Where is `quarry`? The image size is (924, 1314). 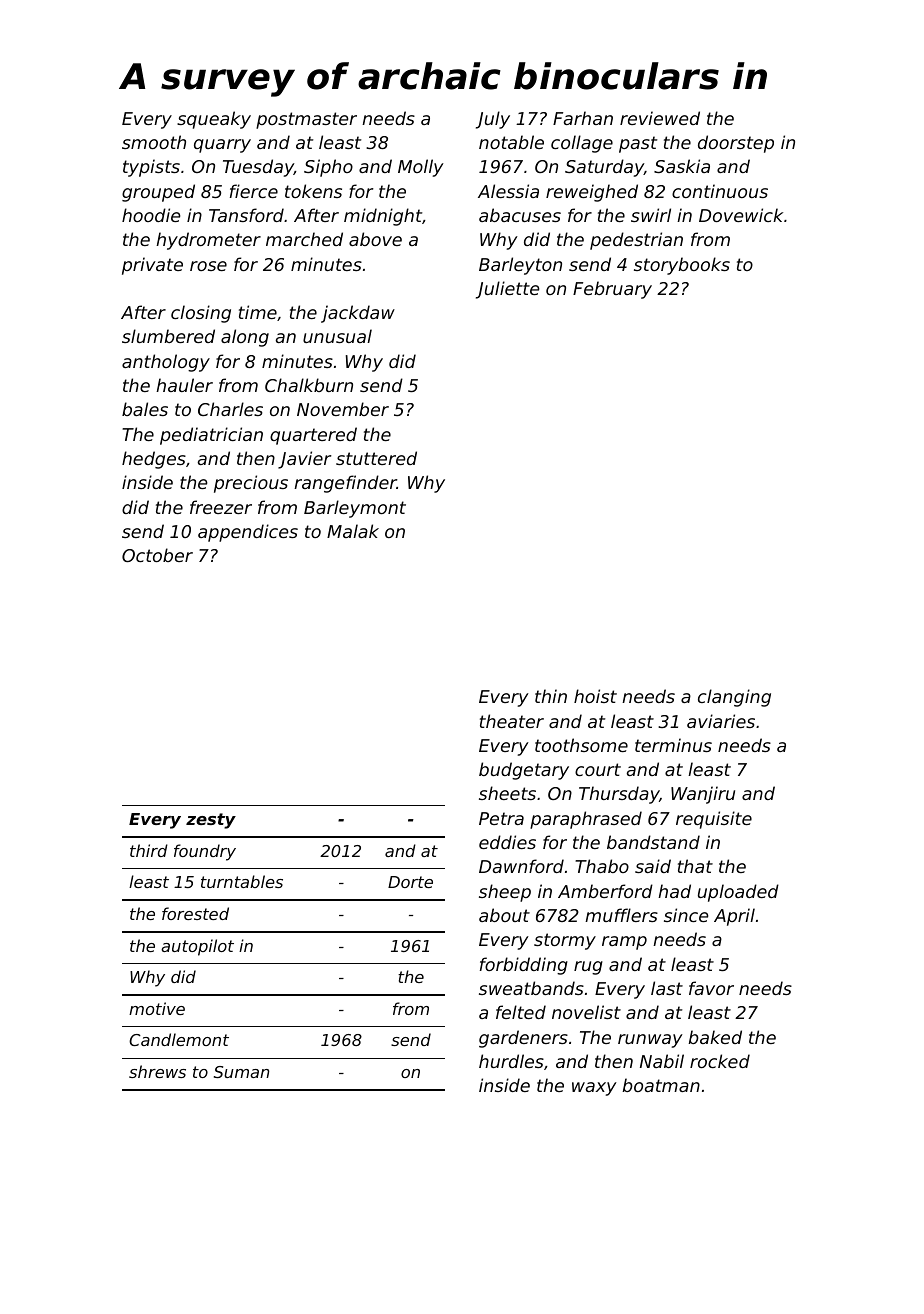 quarry is located at coordinates (222, 146).
